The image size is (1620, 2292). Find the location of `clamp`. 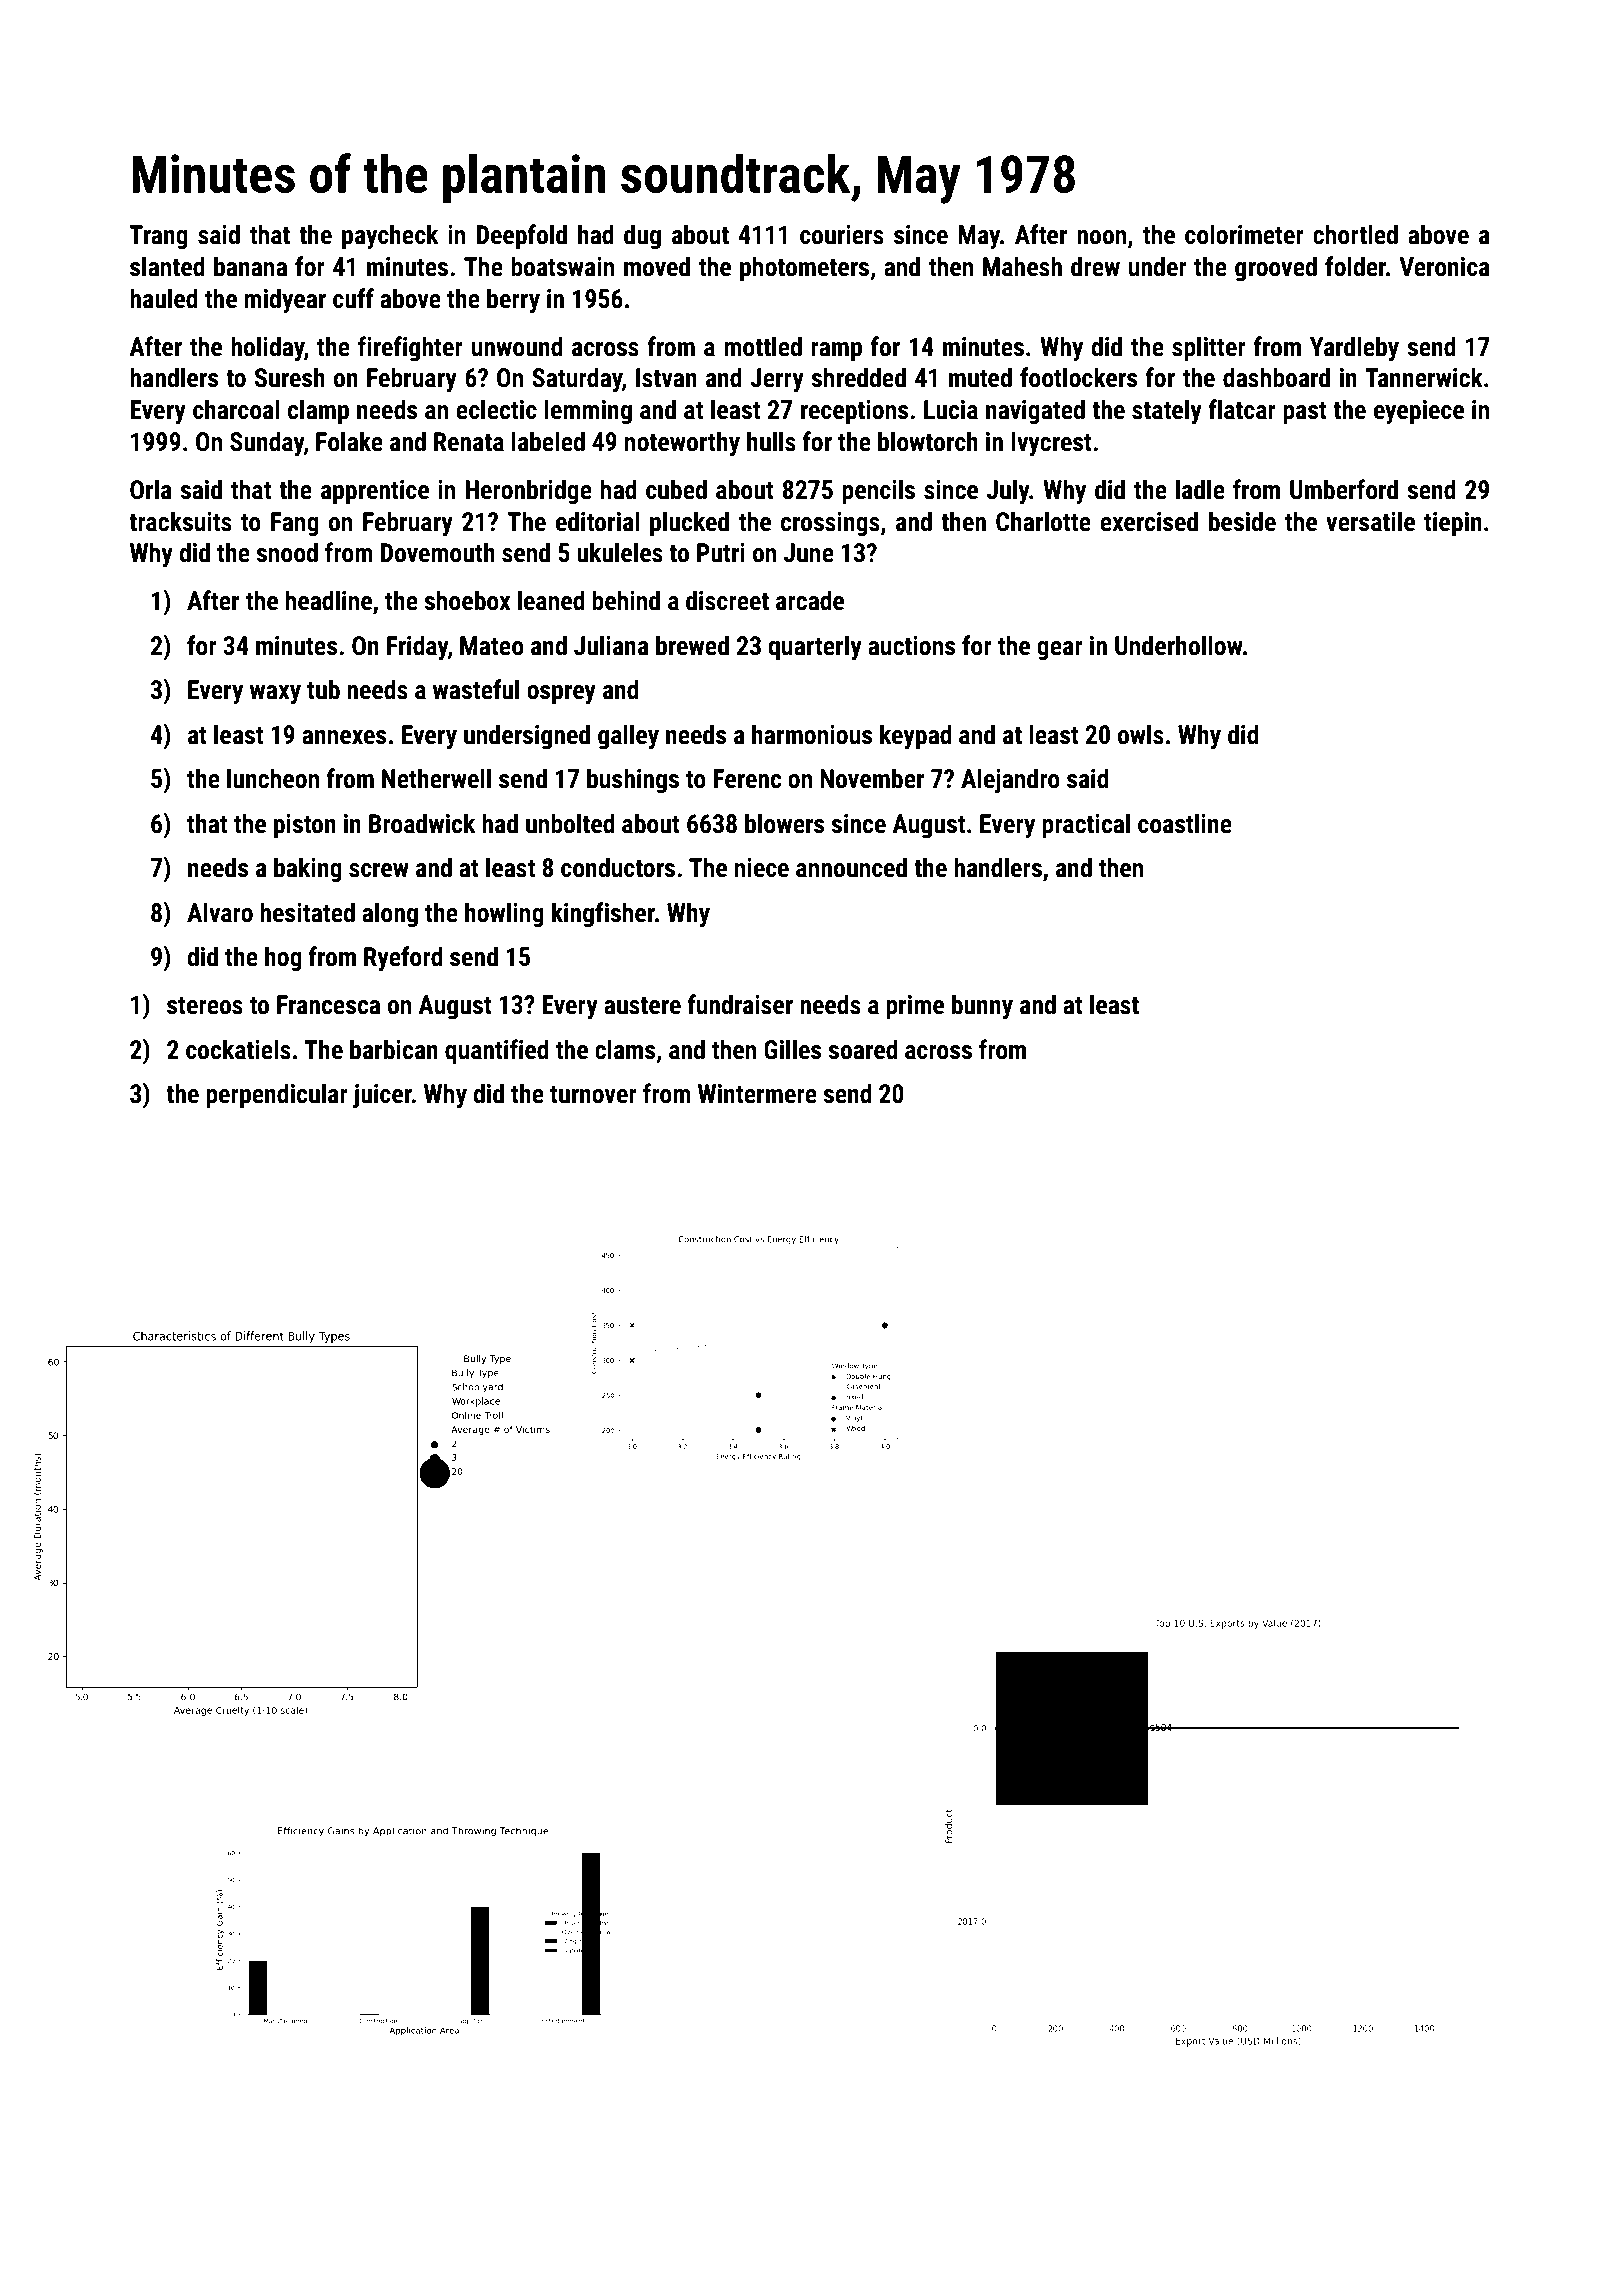

clamp is located at coordinates (318, 412).
